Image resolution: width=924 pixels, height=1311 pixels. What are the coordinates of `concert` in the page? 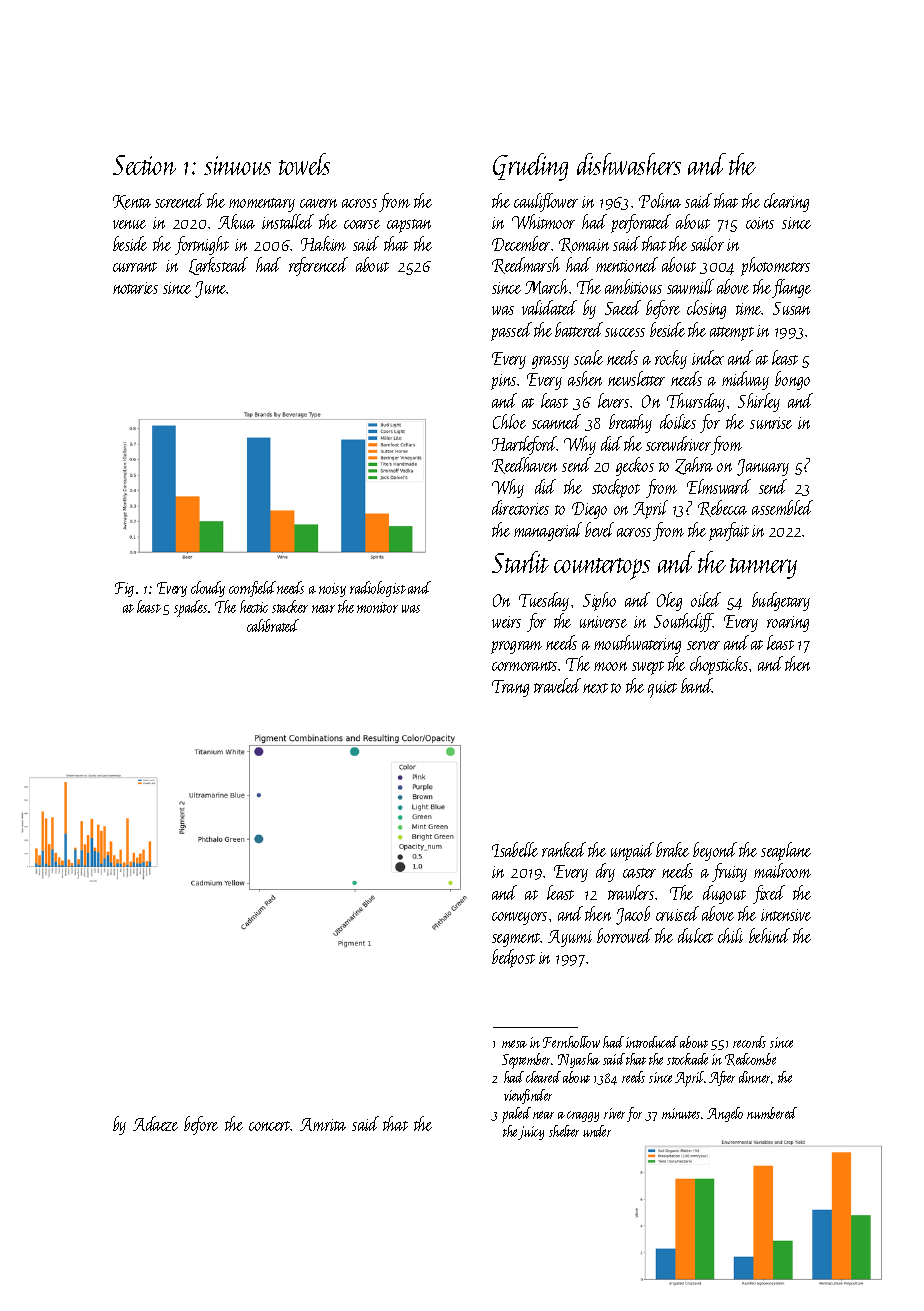 It's located at (270, 1126).
